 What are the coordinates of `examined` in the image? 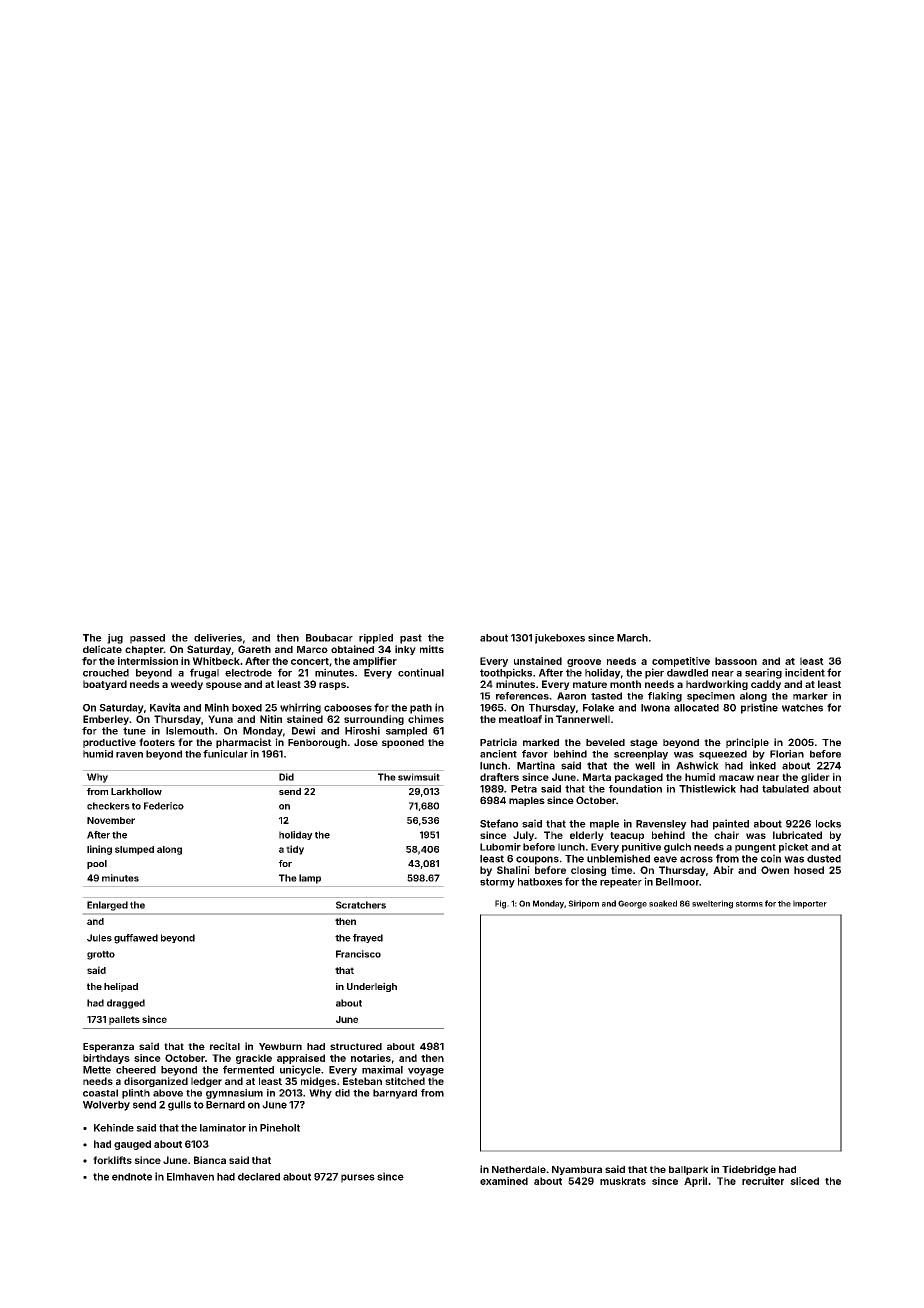 It's located at (504, 1181).
